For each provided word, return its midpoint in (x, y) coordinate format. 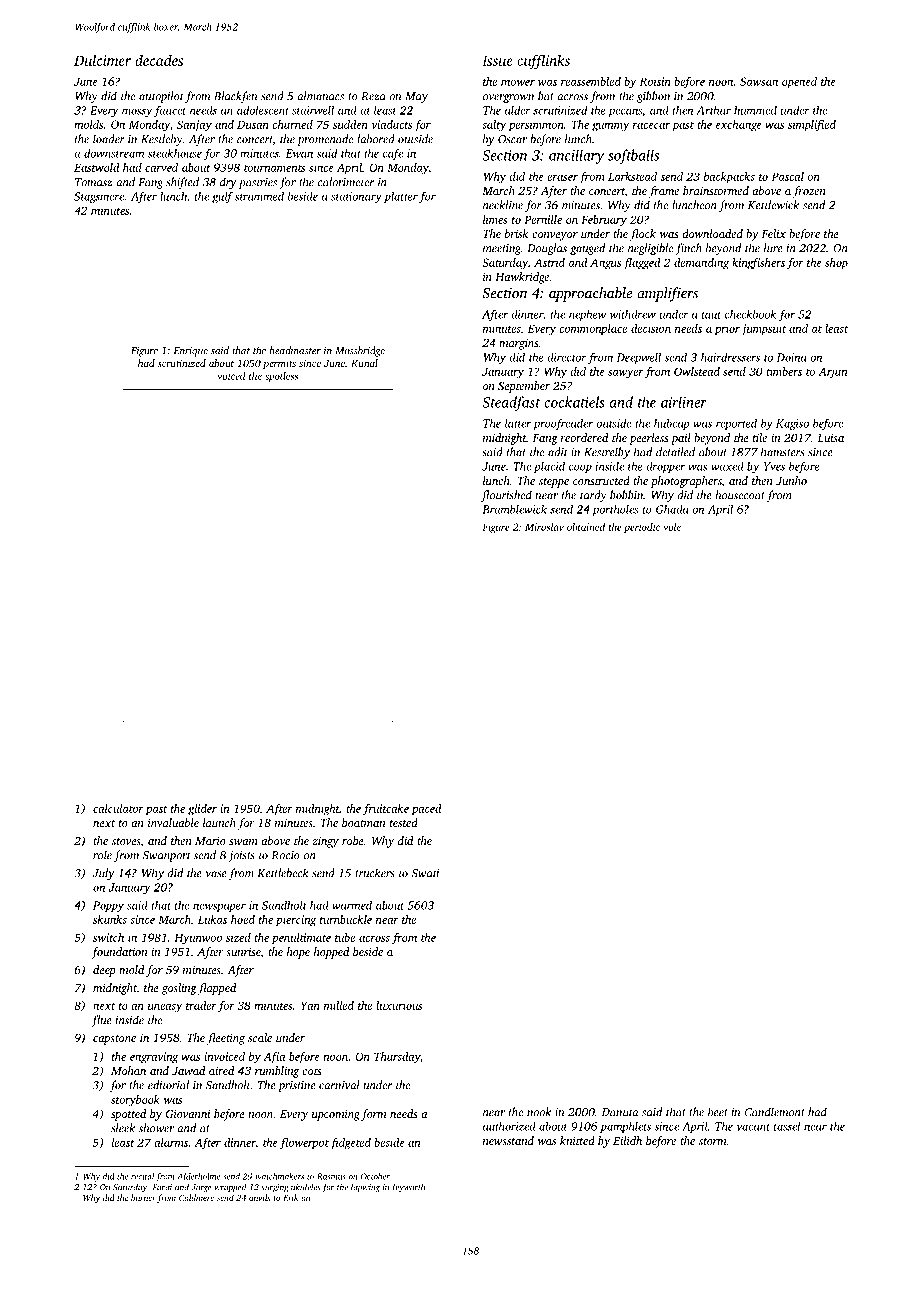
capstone (114, 1040)
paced (427, 810)
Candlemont (775, 1112)
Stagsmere (99, 197)
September (524, 387)
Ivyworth (409, 1188)
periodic (642, 528)
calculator (118, 808)
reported (736, 424)
